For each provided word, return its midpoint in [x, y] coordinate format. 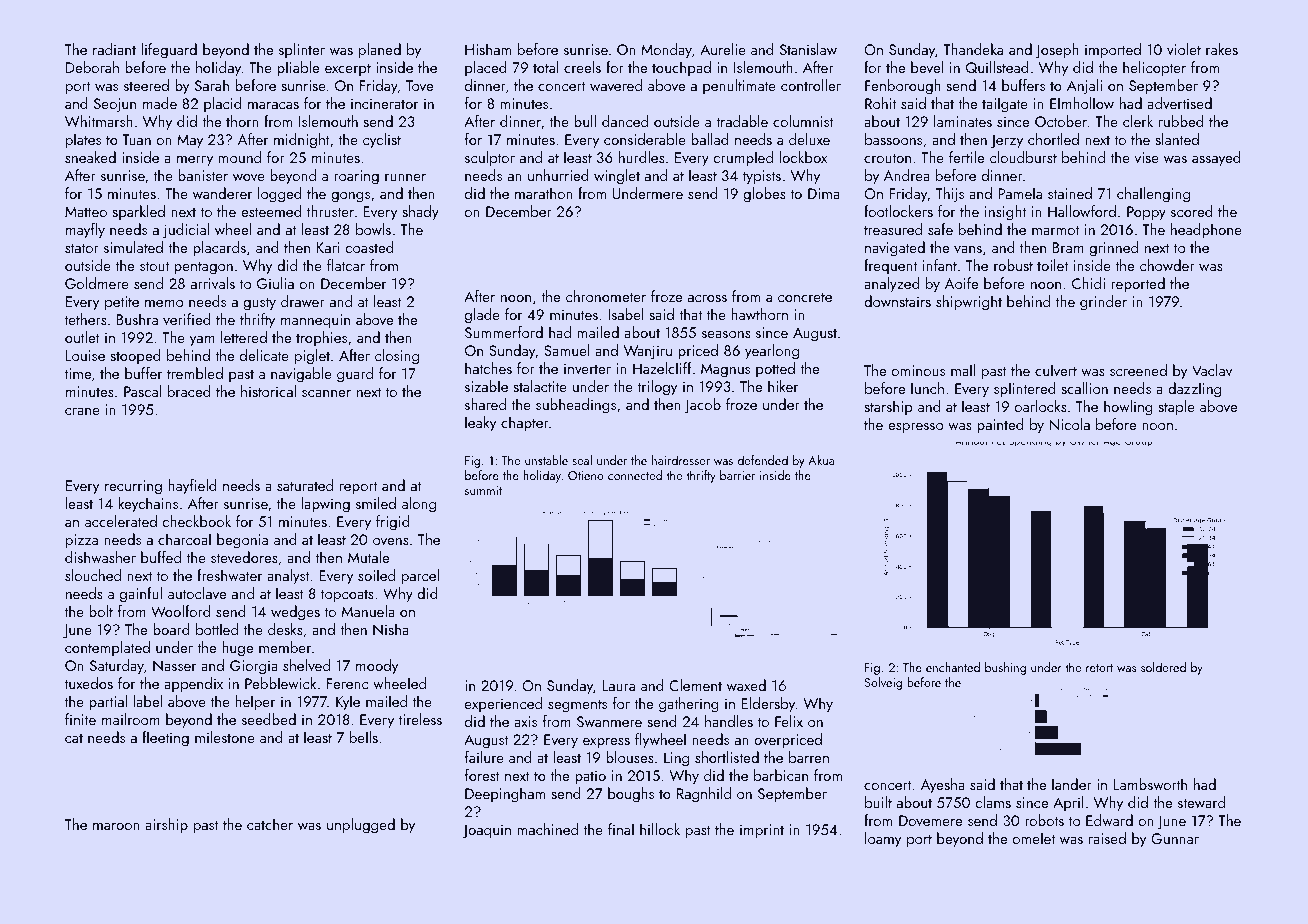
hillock [660, 829]
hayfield [192, 487]
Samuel [567, 350]
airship [166, 826]
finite [80, 719]
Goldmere [97, 283]
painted [1000, 426]
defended [762, 460]
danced [625, 121]
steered [146, 85]
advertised [1179, 103]
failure [484, 757]
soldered [1163, 667]
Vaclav [1212, 370]
